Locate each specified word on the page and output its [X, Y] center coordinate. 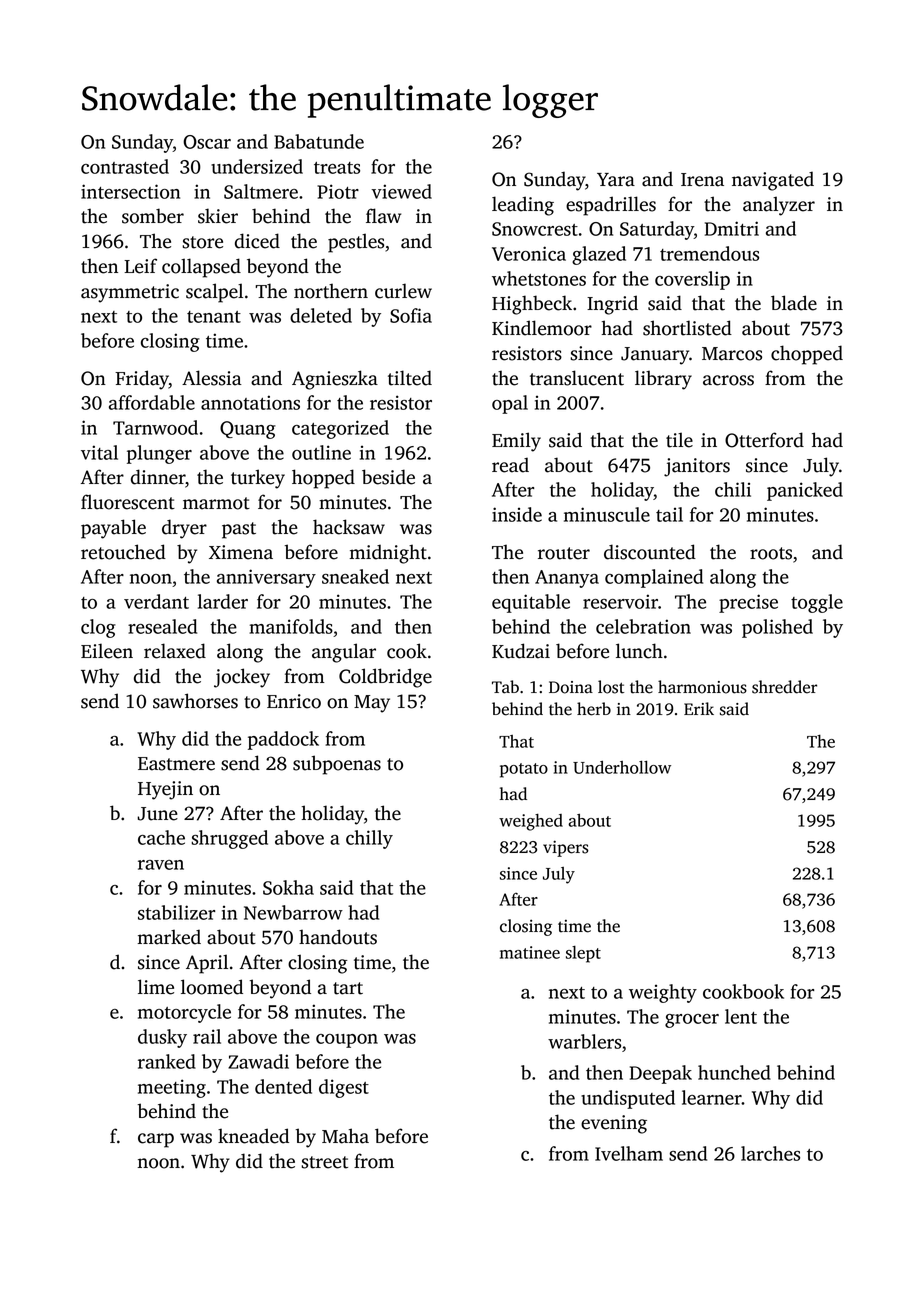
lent [741, 1016]
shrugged [229, 839]
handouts [338, 937]
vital [99, 452]
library [663, 380]
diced [257, 241]
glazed [599, 255]
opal [510, 404]
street [324, 1162]
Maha [345, 1136]
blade [794, 303]
